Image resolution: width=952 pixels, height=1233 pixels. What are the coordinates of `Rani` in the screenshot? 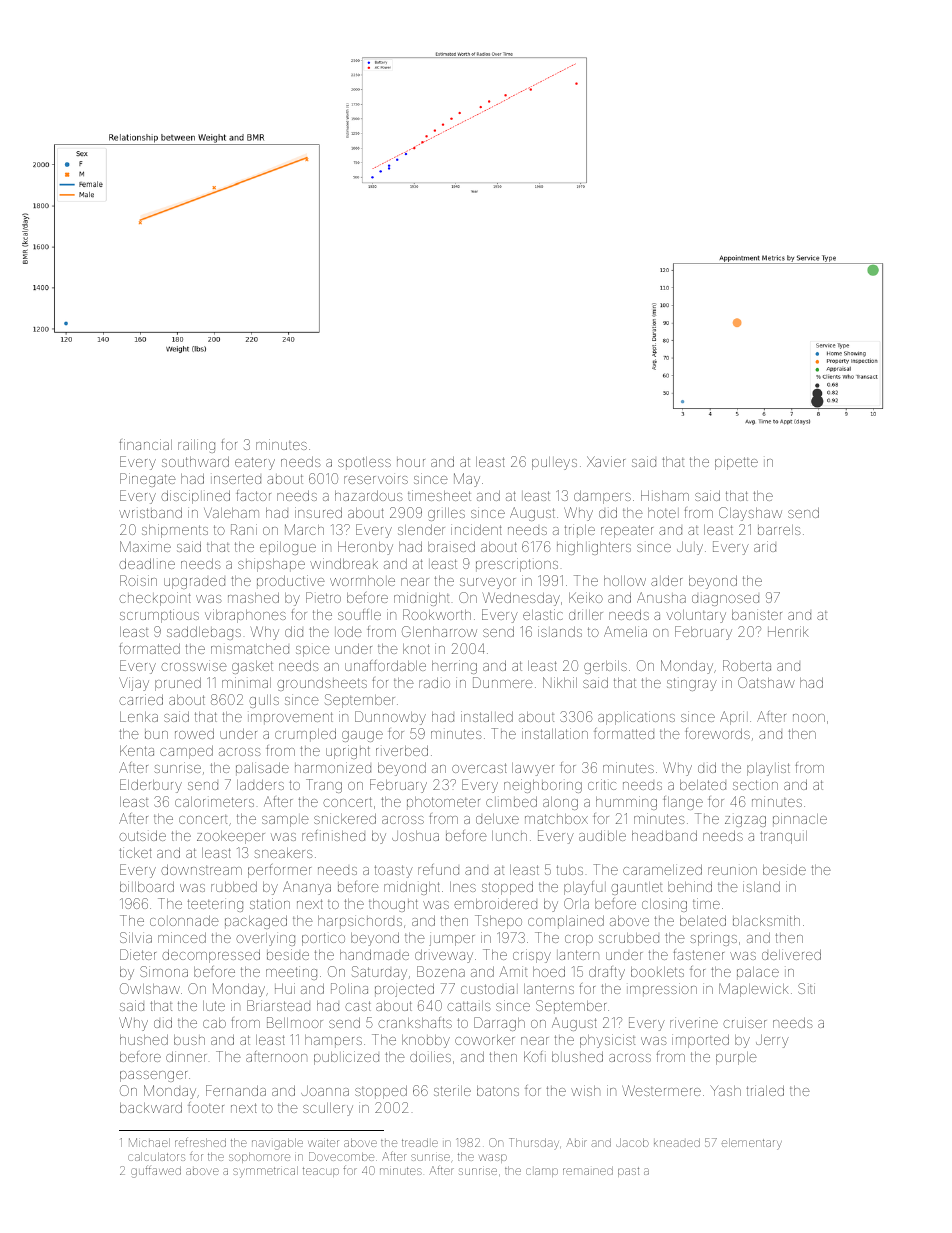 It's located at (244, 529).
